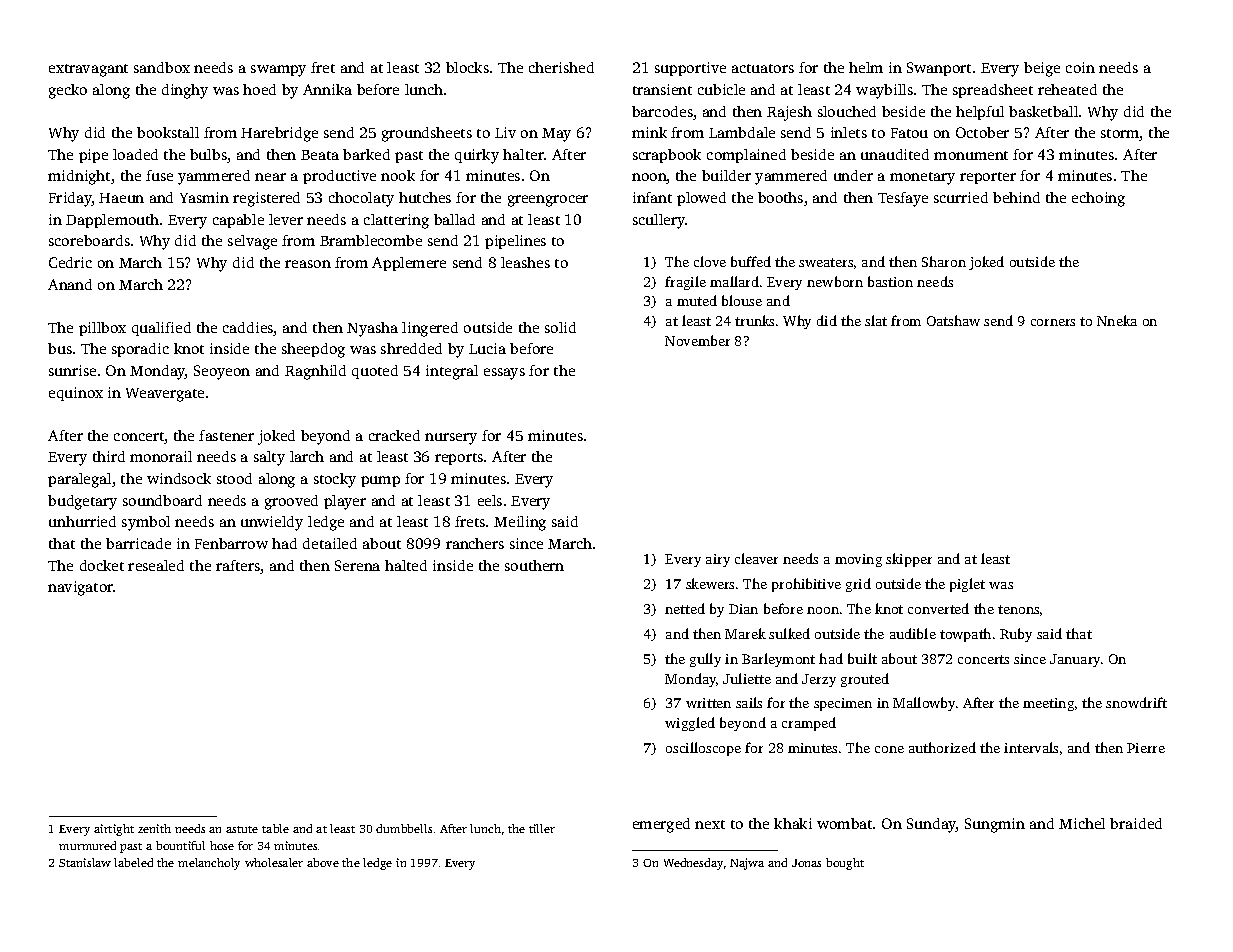  What do you see at coordinates (826, 262) in the screenshot?
I see `sweaters` at bounding box center [826, 262].
